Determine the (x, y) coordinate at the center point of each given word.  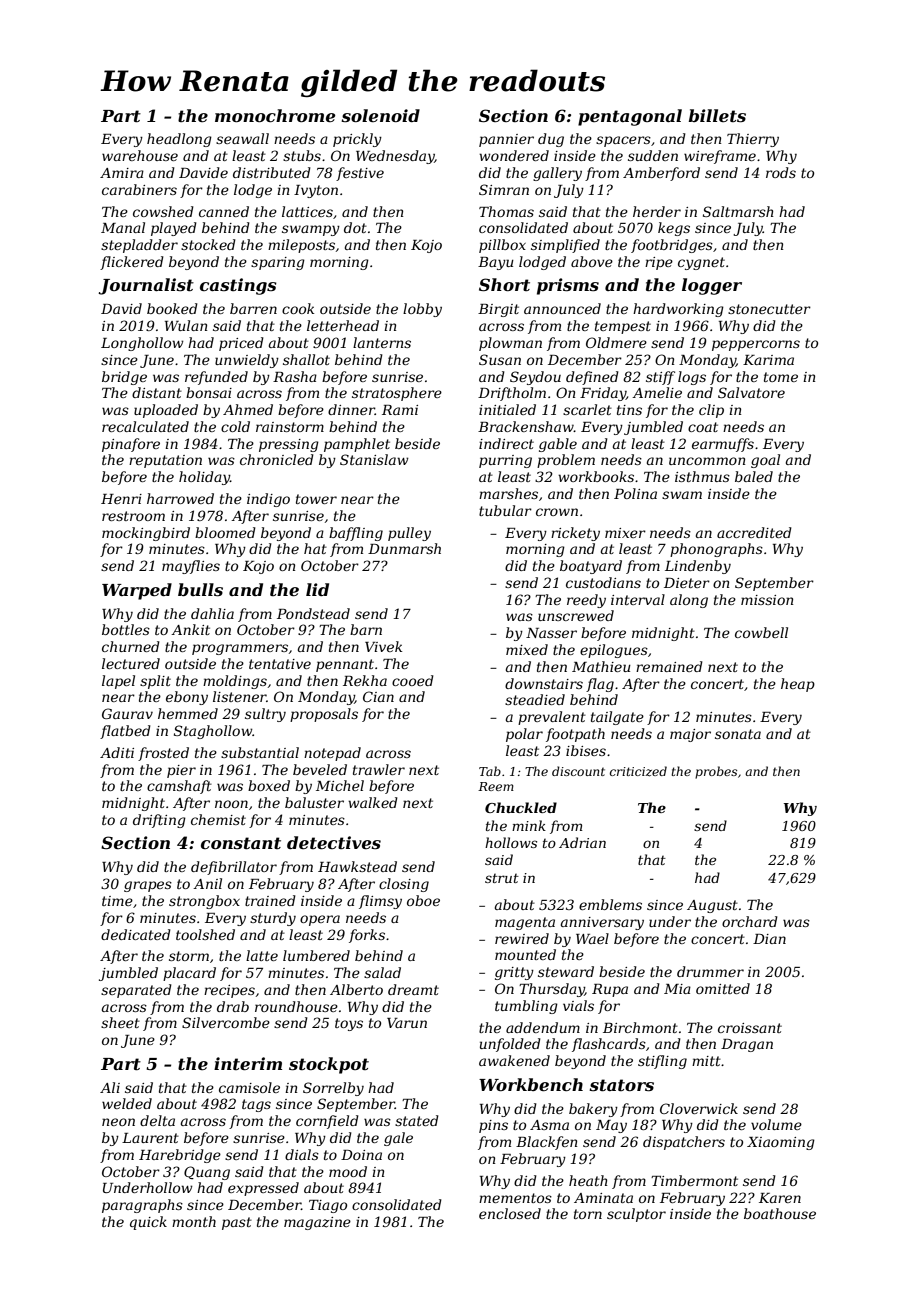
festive (360, 174)
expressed (263, 1189)
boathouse (780, 1213)
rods (781, 172)
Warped (137, 591)
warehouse (140, 155)
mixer (625, 533)
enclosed (510, 1213)
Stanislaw (374, 459)
